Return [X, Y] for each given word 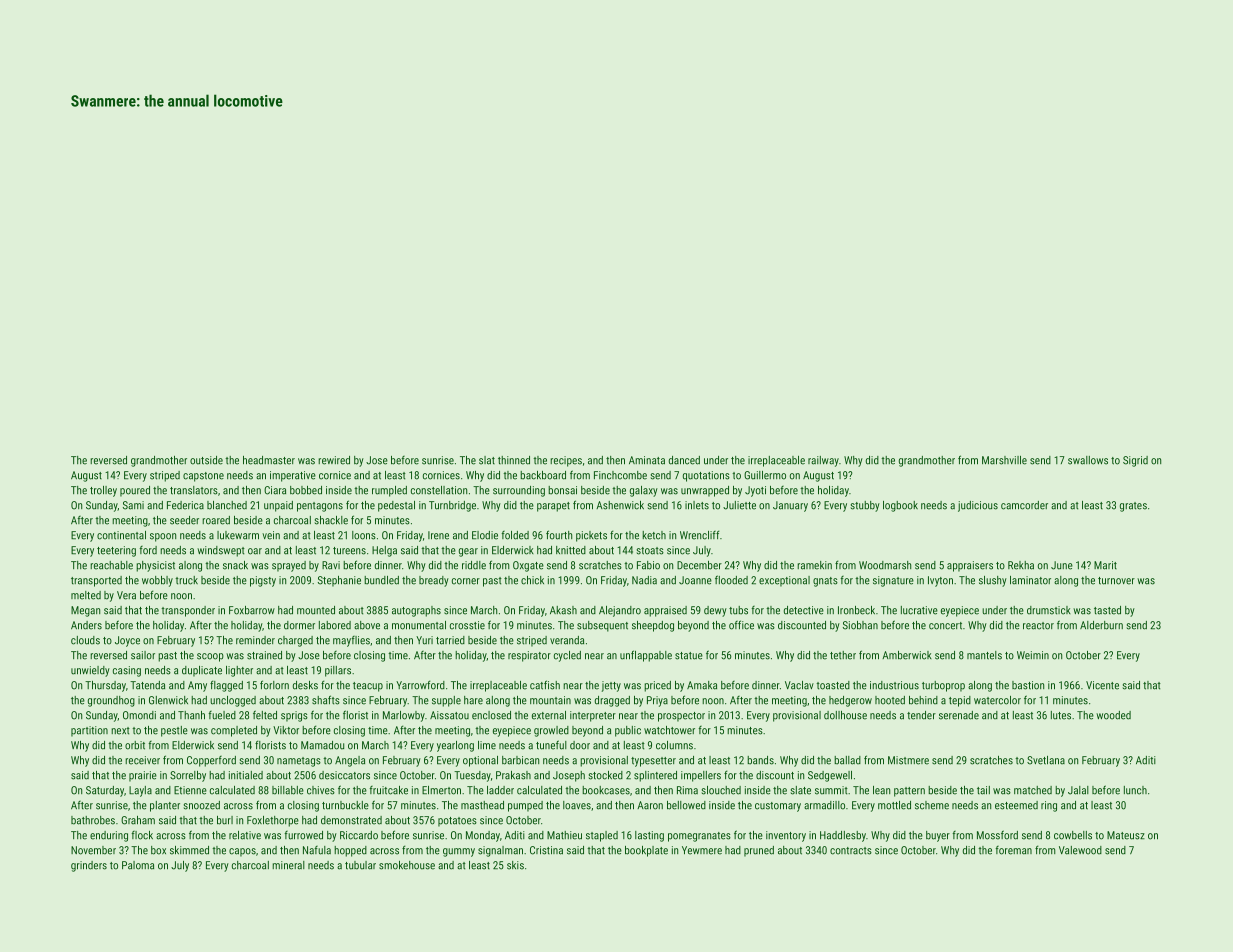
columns [674, 745]
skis [515, 865]
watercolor [997, 700]
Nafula [317, 850]
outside [206, 460]
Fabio [648, 565]
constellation [439, 490]
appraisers [970, 566]
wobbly [157, 581]
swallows [1088, 460]
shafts [326, 700]
